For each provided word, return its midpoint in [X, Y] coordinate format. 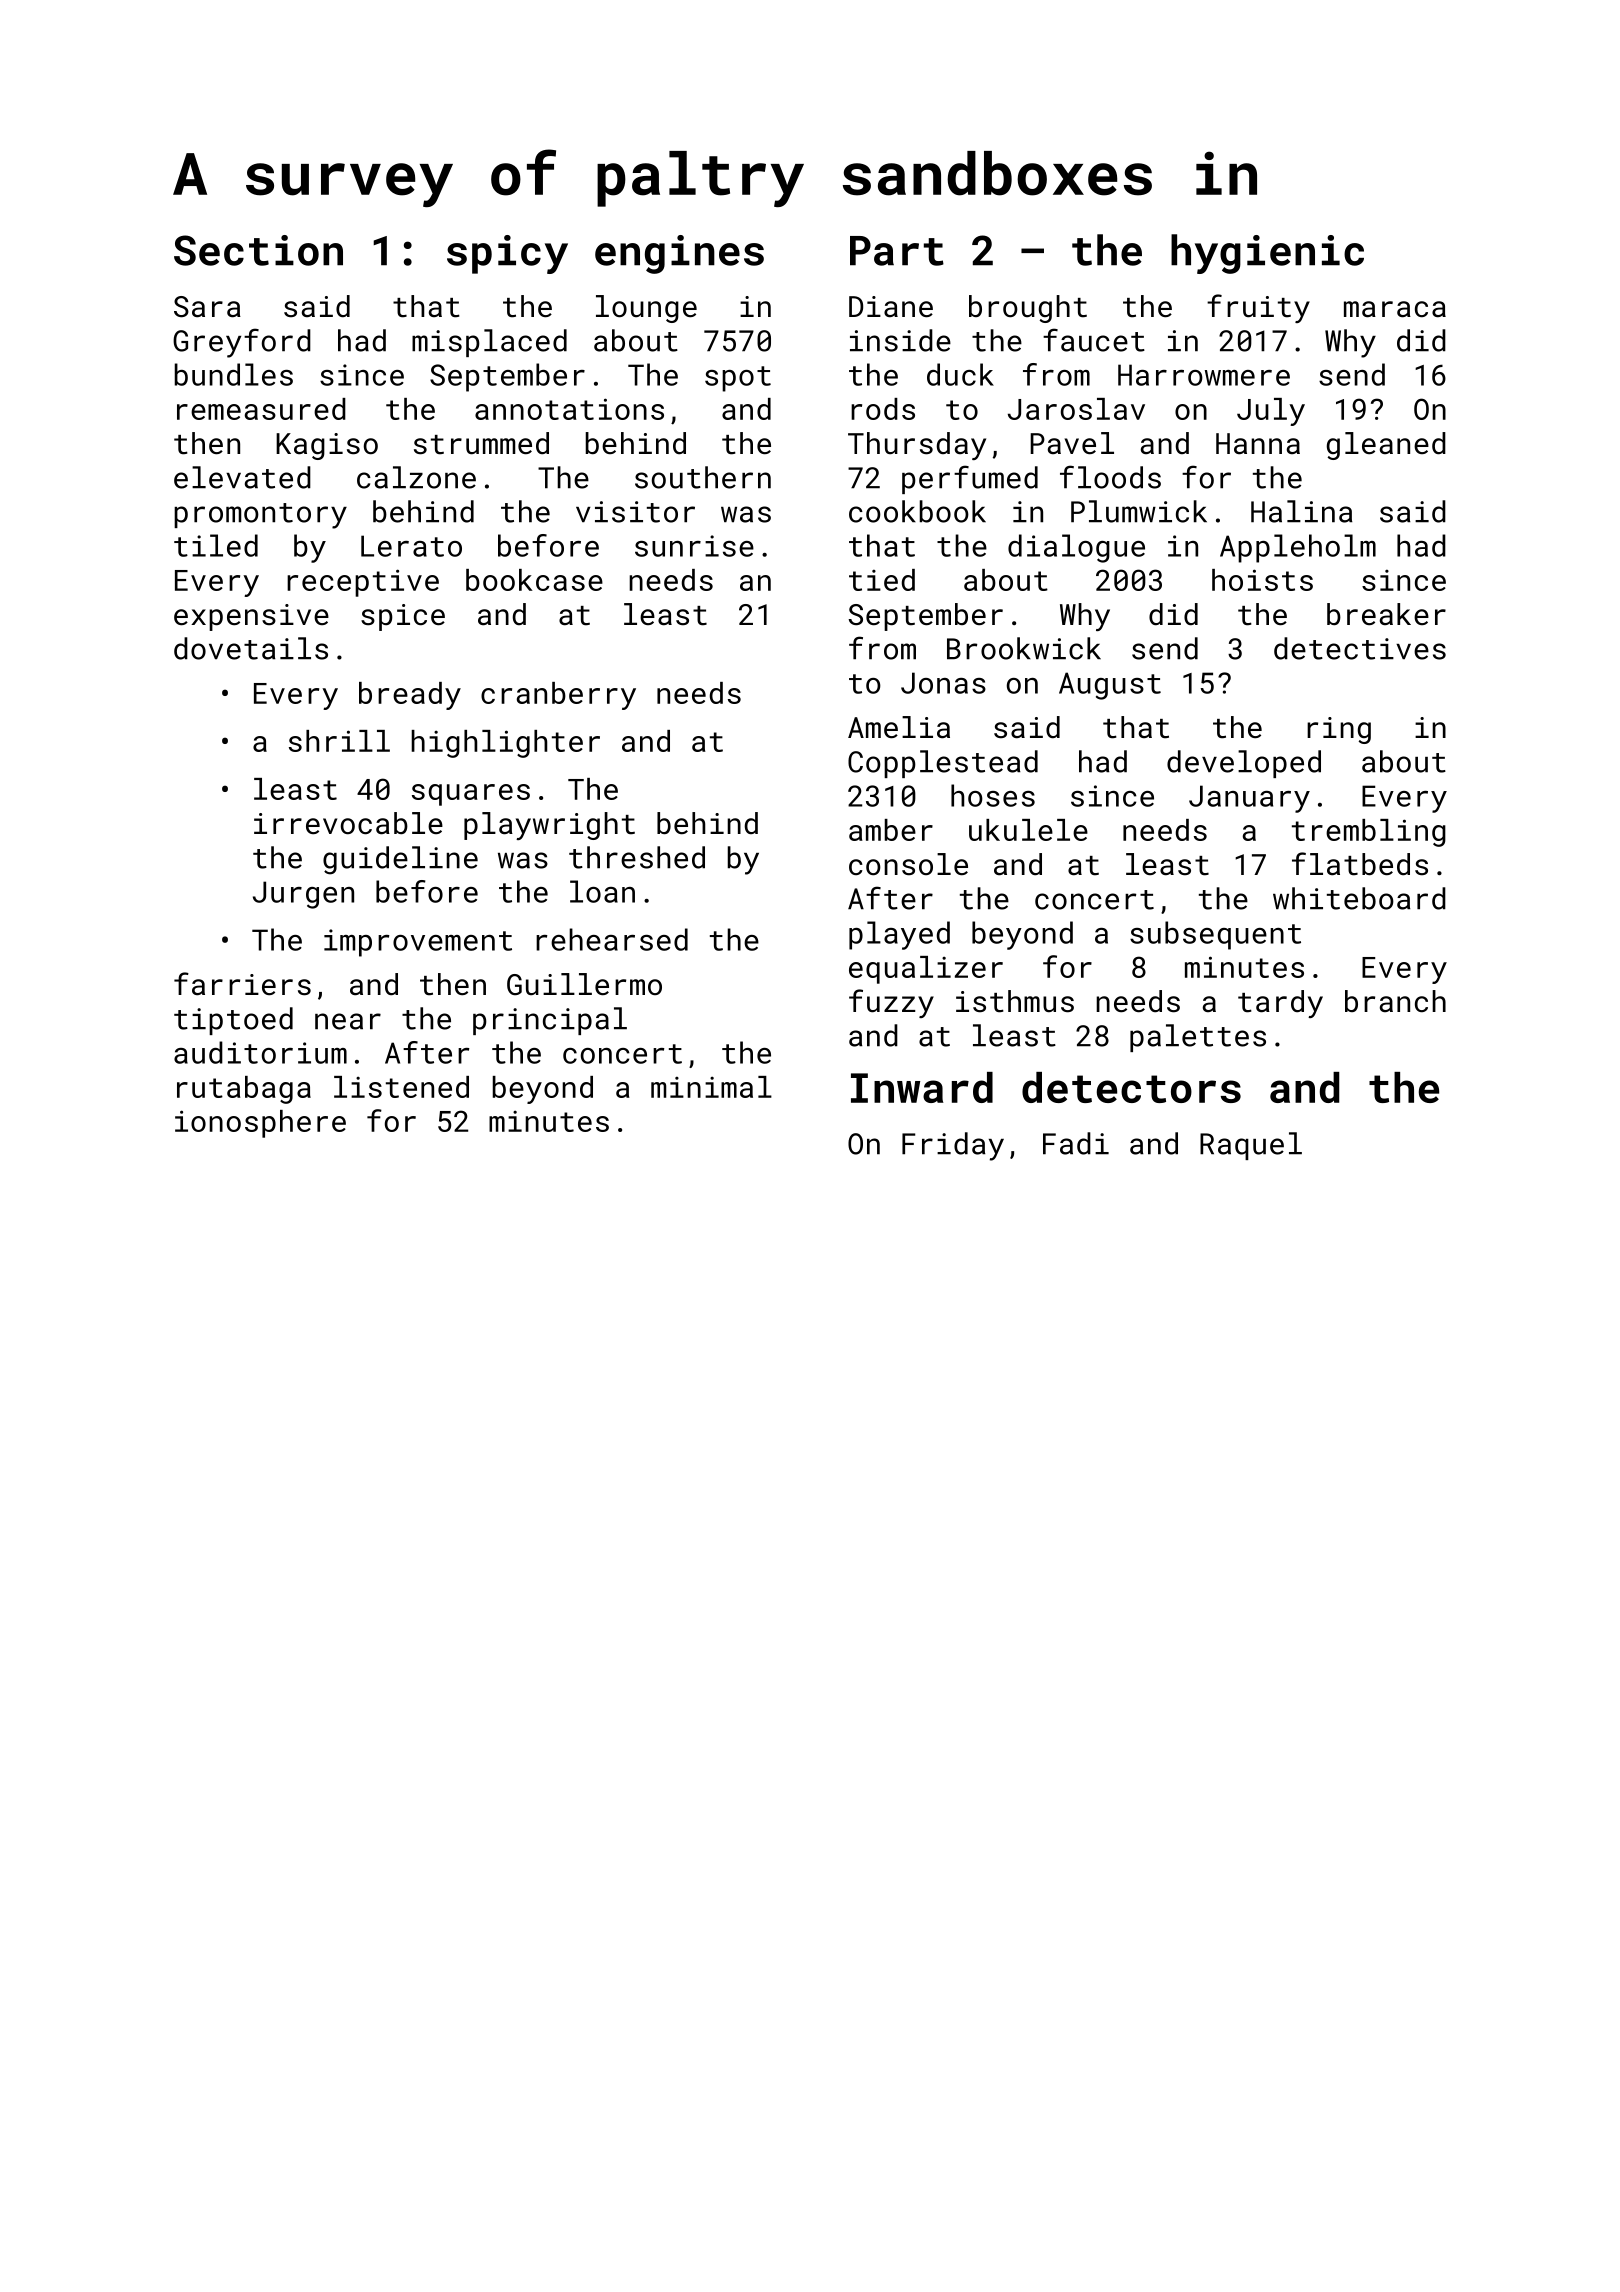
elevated [242, 477]
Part [897, 251]
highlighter [505, 744]
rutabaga [244, 1090]
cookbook [917, 511]
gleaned [1386, 446]
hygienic [1267, 254]
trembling [1369, 833]
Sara [207, 307]
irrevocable [348, 823]
